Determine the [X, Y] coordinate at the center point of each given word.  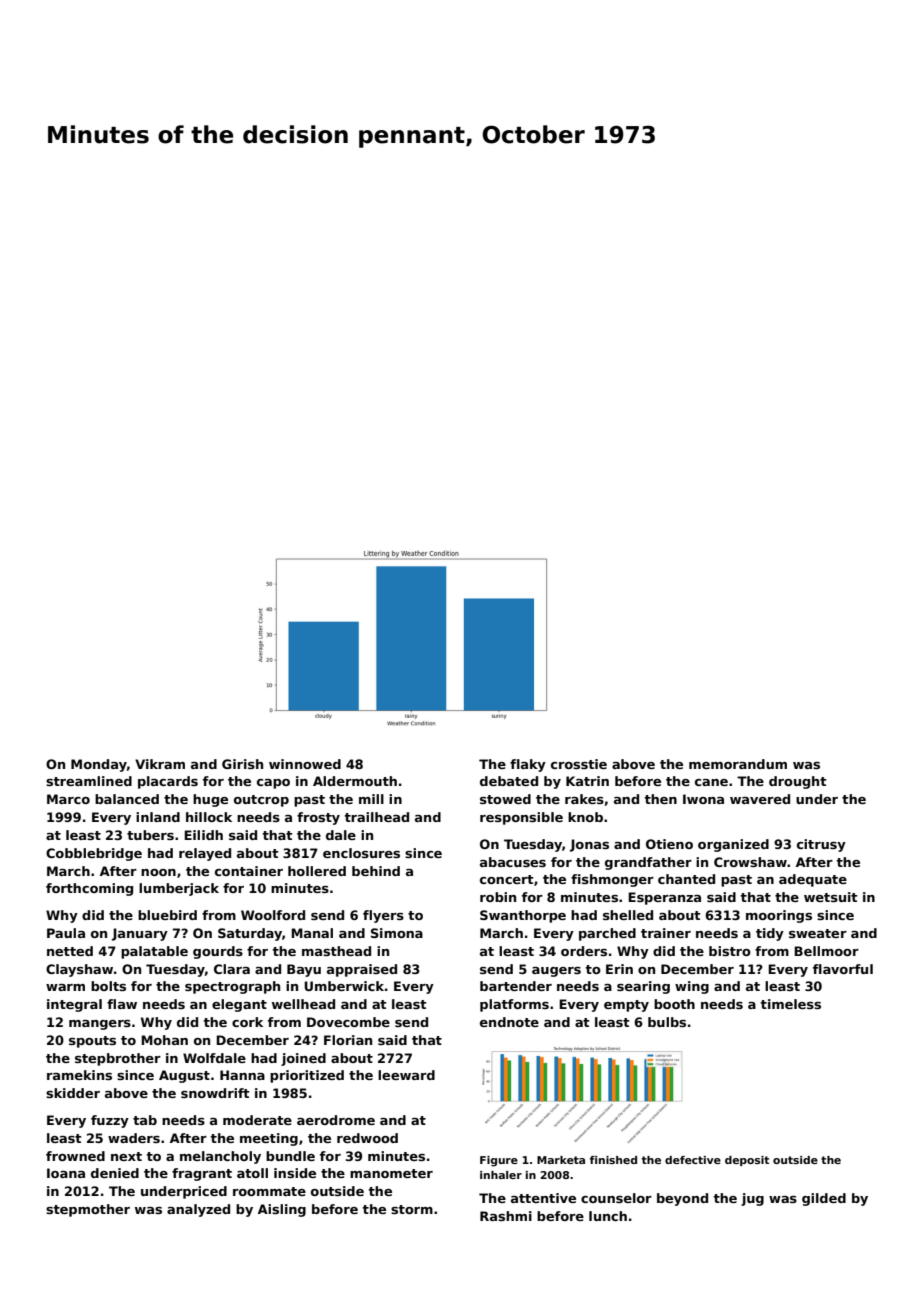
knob [585, 817]
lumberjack [179, 889]
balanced [127, 799]
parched [607, 934]
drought [798, 782]
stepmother [88, 1210]
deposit [747, 1161]
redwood [367, 1138]
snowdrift [215, 1093]
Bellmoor [826, 951]
